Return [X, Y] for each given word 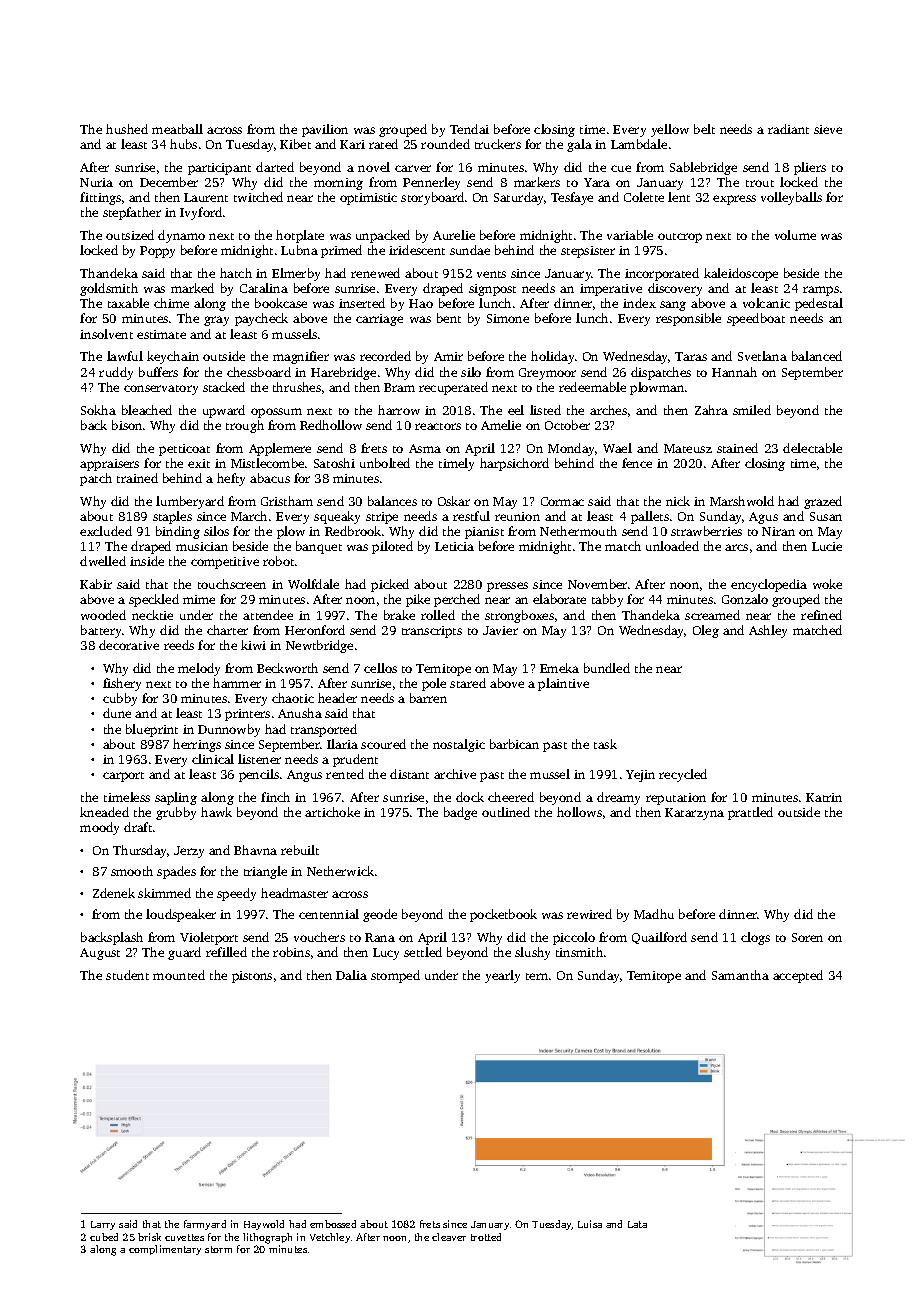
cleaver [449, 1237]
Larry [103, 1225]
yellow [670, 130]
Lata [637, 1224]
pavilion [325, 130]
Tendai [469, 129]
